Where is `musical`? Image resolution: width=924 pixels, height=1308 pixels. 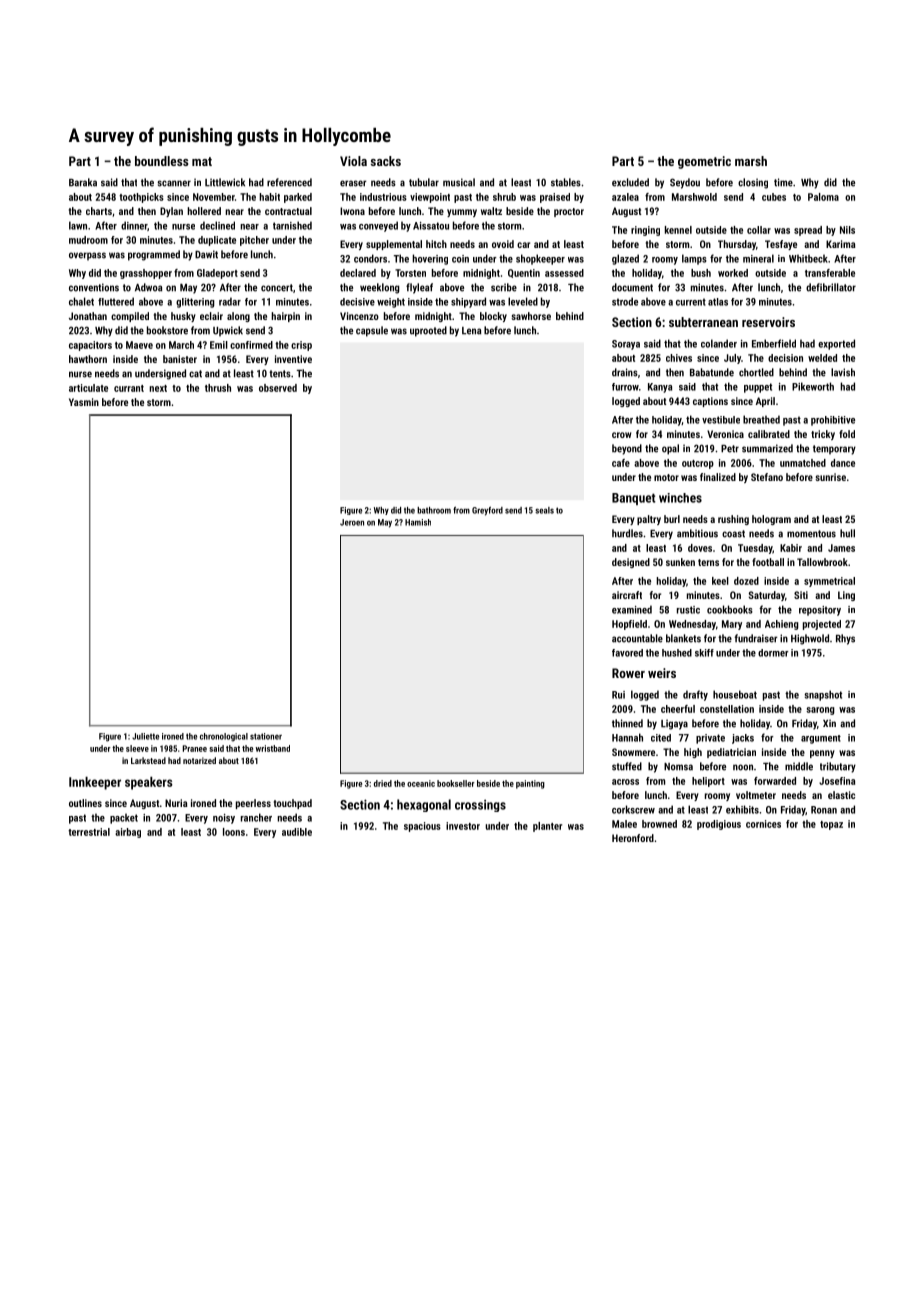 musical is located at coordinates (459, 182).
